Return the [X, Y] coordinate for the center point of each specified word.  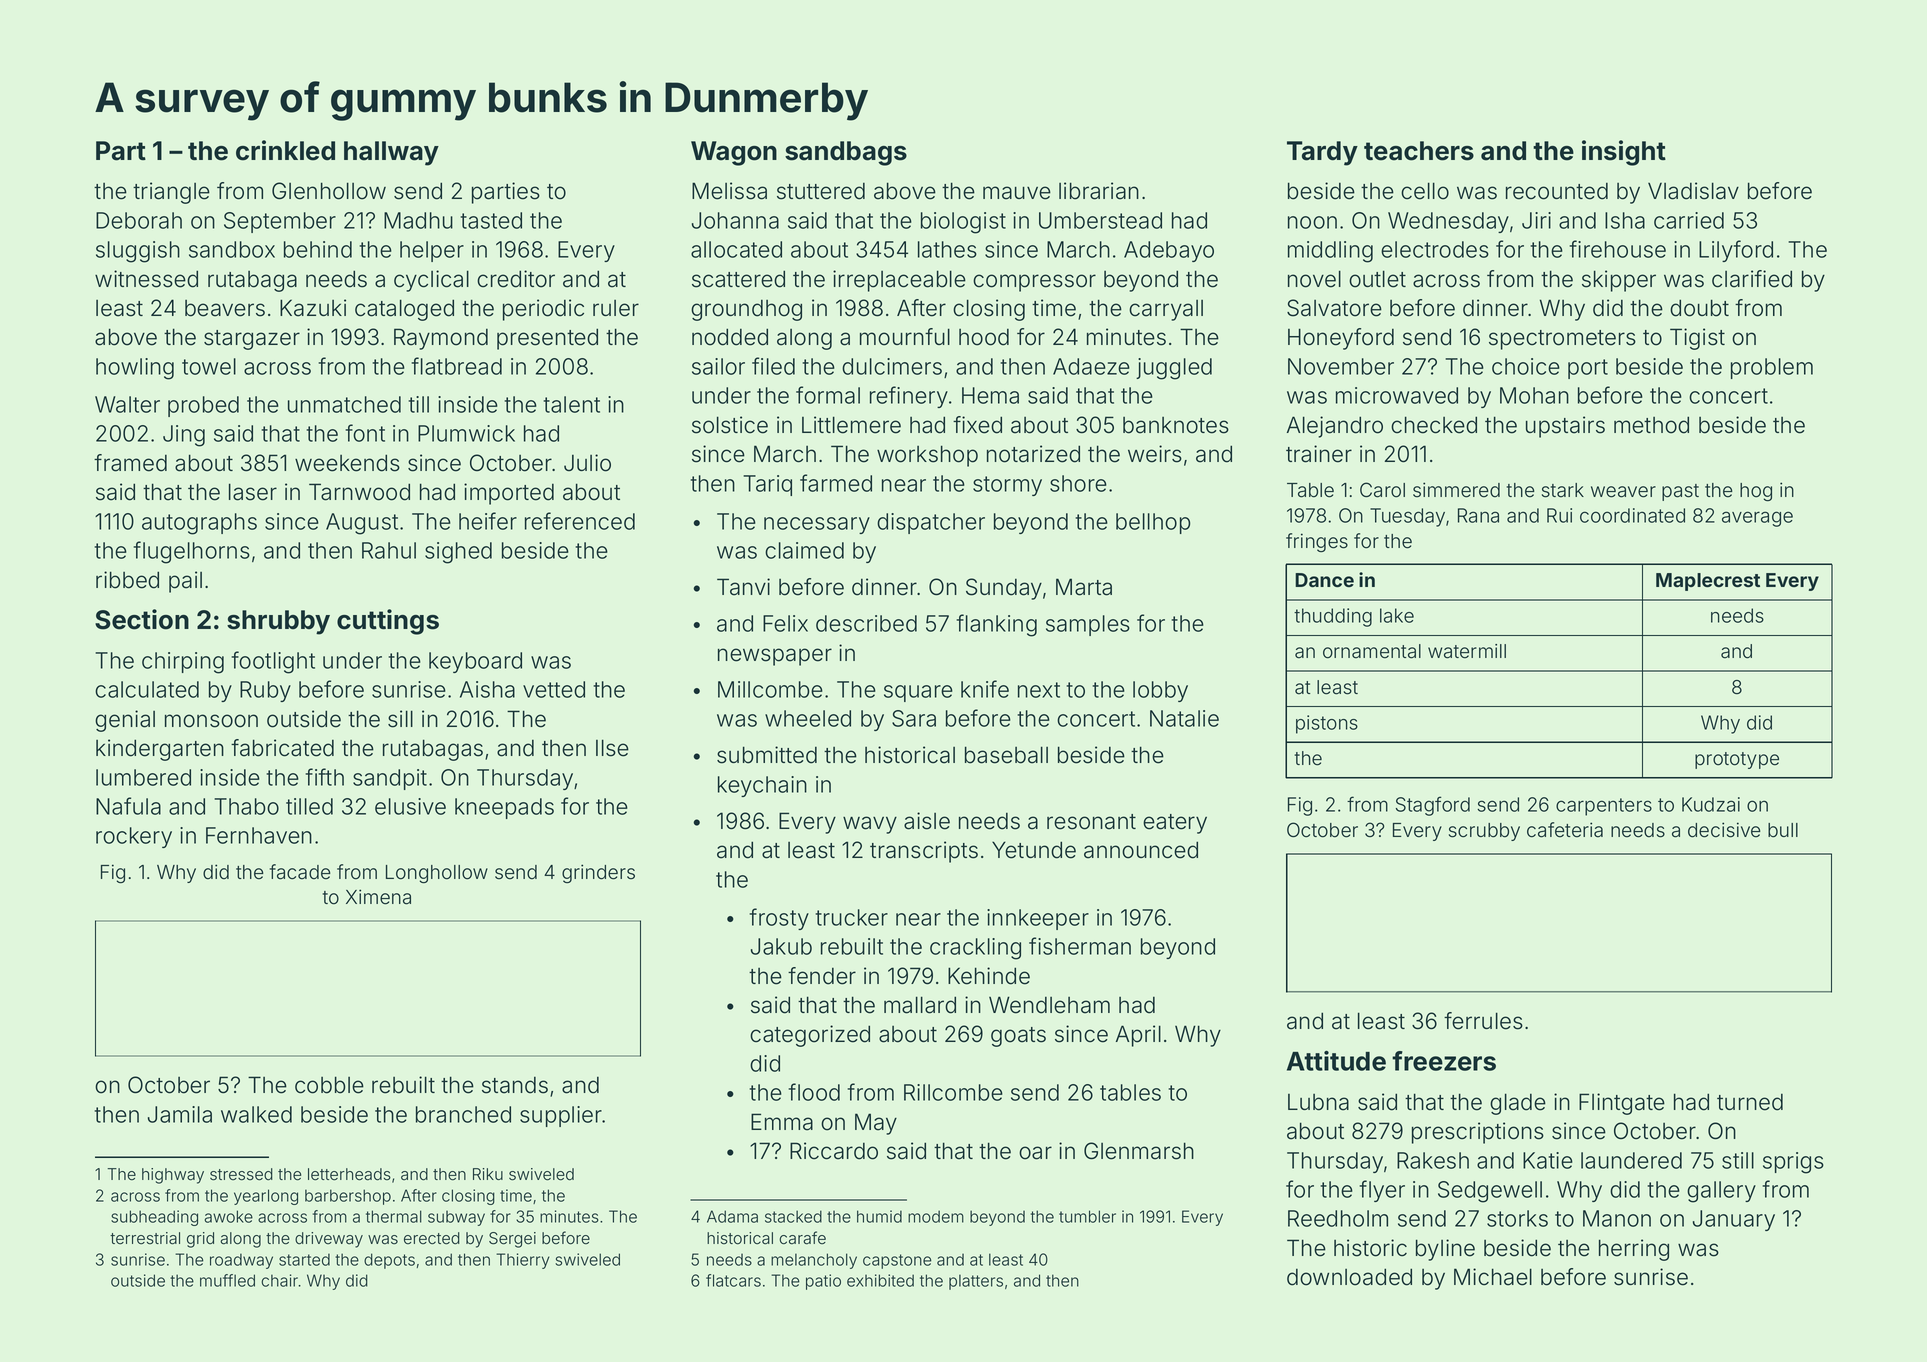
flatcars [733, 1280]
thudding [1333, 617]
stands [515, 1085]
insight [1624, 153]
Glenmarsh [1139, 1151]
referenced [580, 521]
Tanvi [743, 587]
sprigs [1793, 1163]
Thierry [523, 1261]
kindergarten [160, 750]
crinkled [285, 150]
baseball [1006, 755]
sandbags [846, 153]
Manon [1617, 1218]
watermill [1467, 651]
